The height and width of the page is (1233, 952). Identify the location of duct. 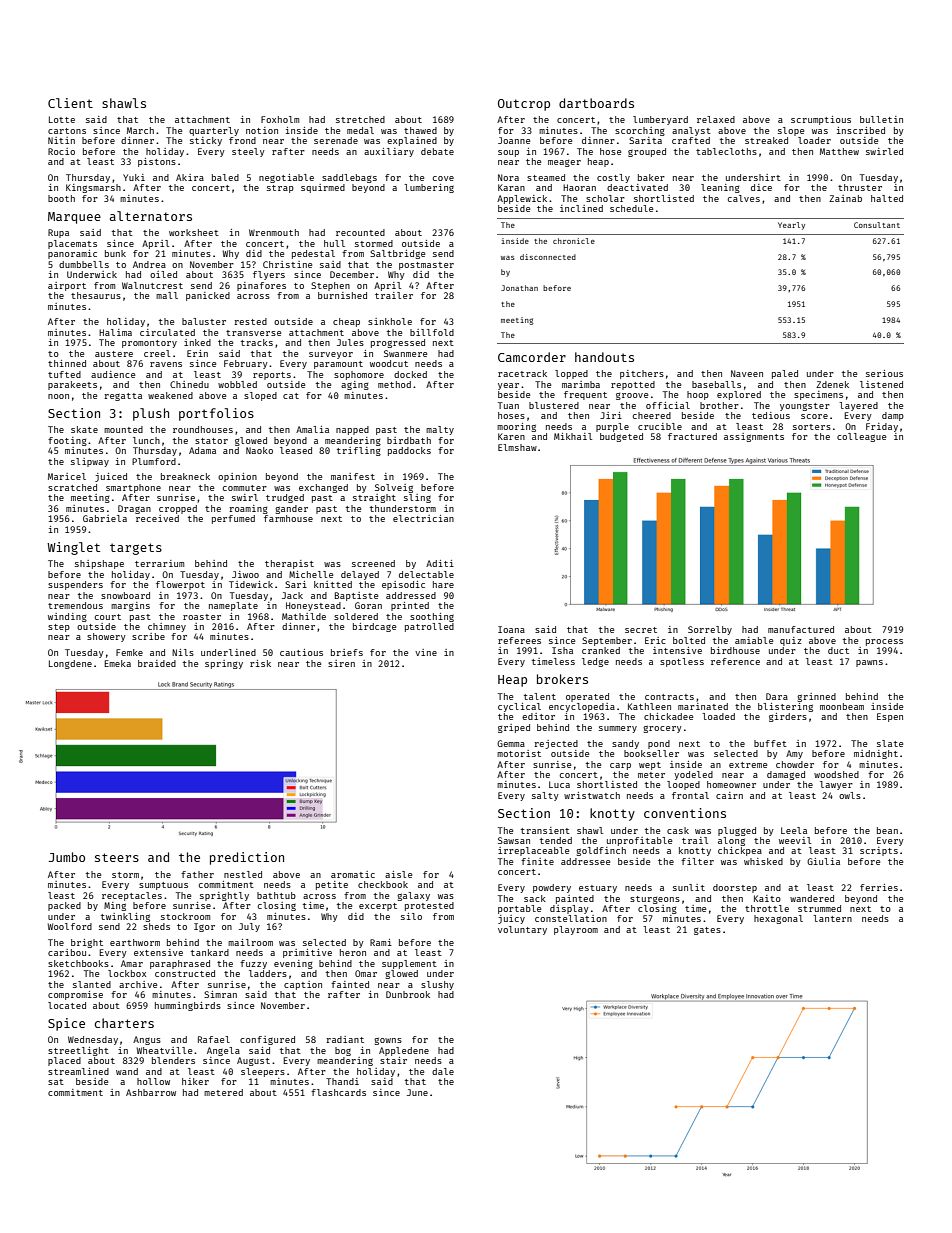
(838, 650).
